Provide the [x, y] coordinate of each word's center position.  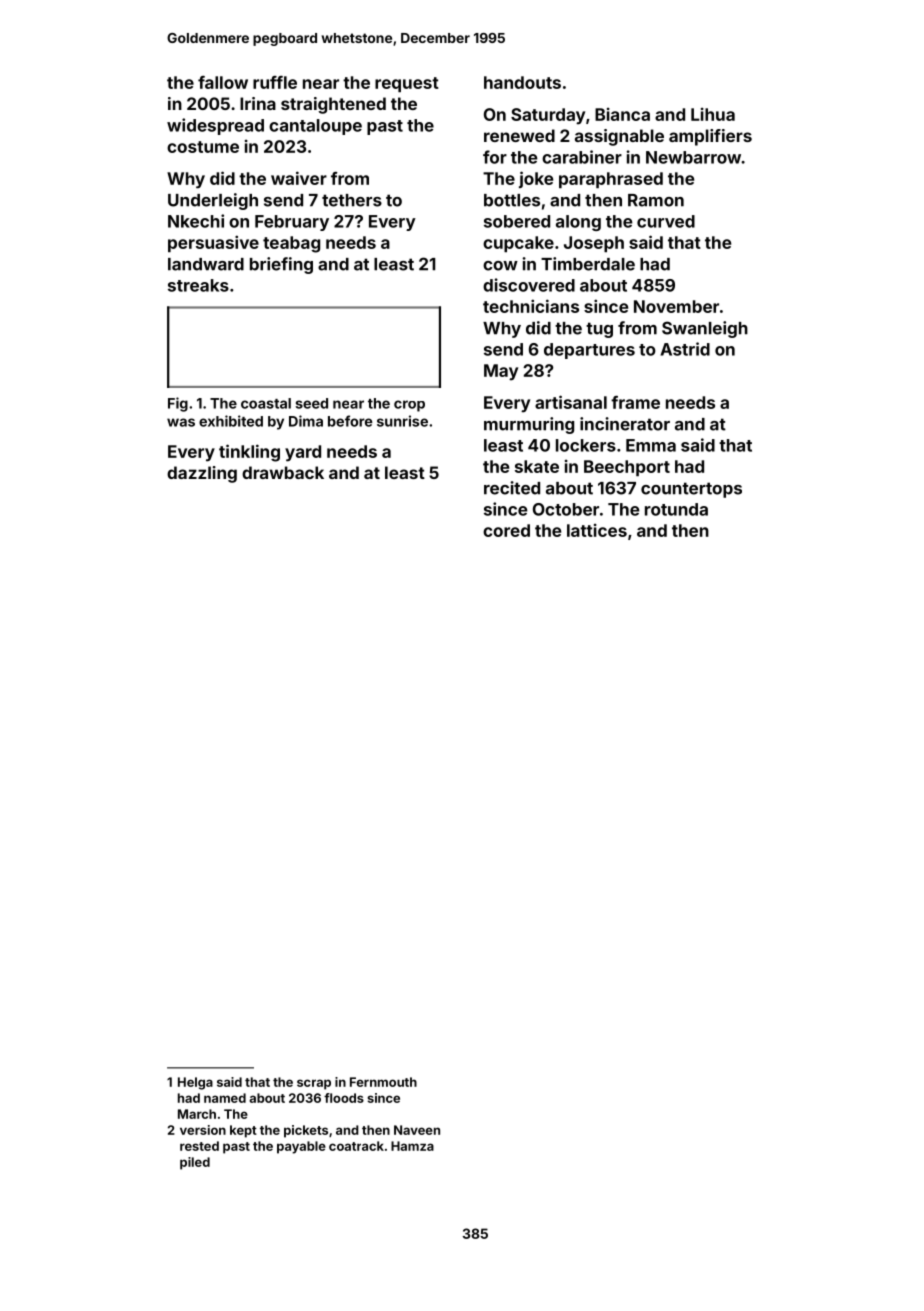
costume [203, 147]
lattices [597, 530]
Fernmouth [383, 1082]
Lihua [713, 114]
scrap [314, 1084]
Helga [195, 1083]
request [407, 84]
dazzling [202, 474]
